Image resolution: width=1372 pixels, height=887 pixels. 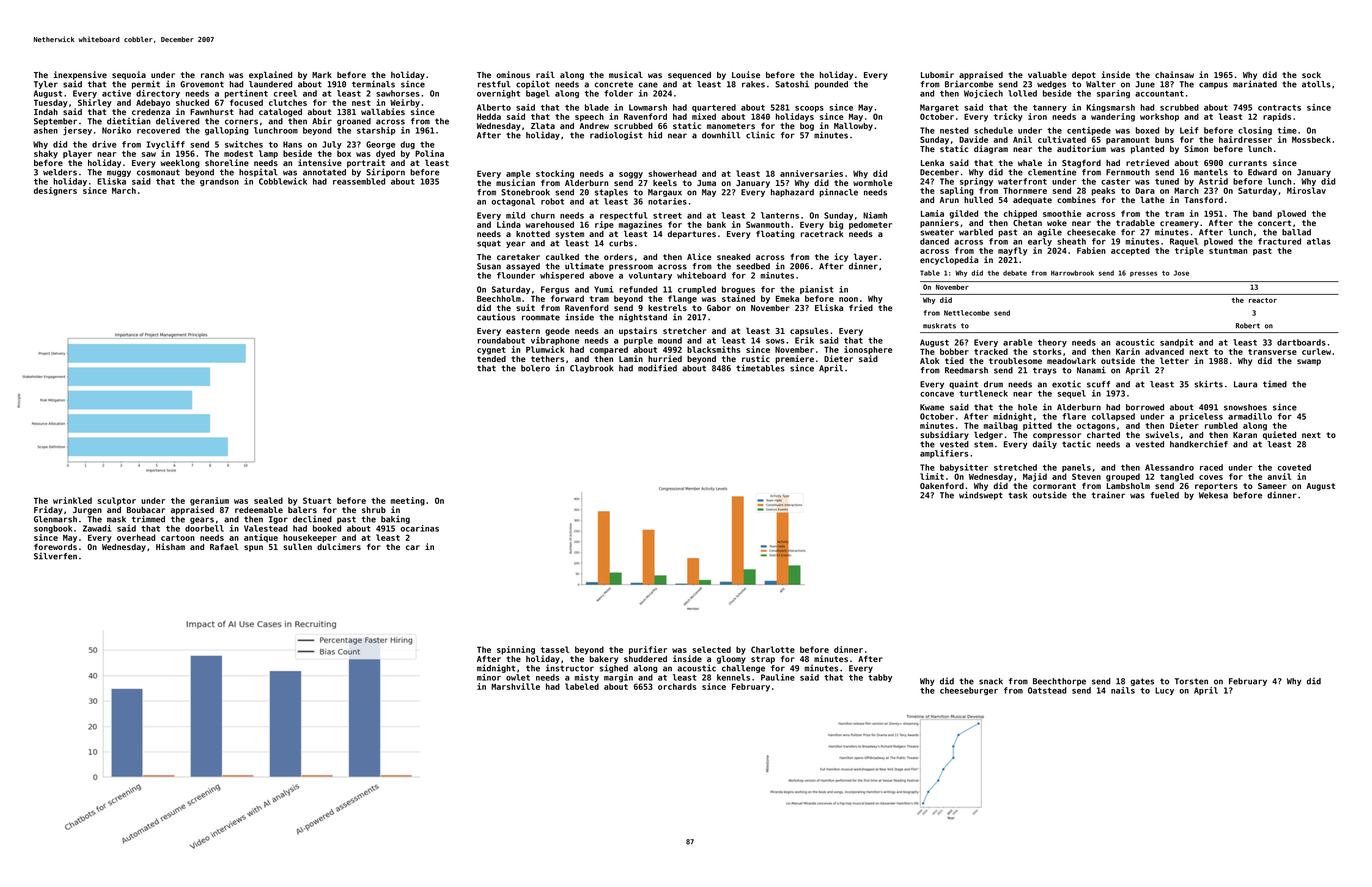 What do you see at coordinates (55, 556) in the image?
I see `Silverfen` at bounding box center [55, 556].
